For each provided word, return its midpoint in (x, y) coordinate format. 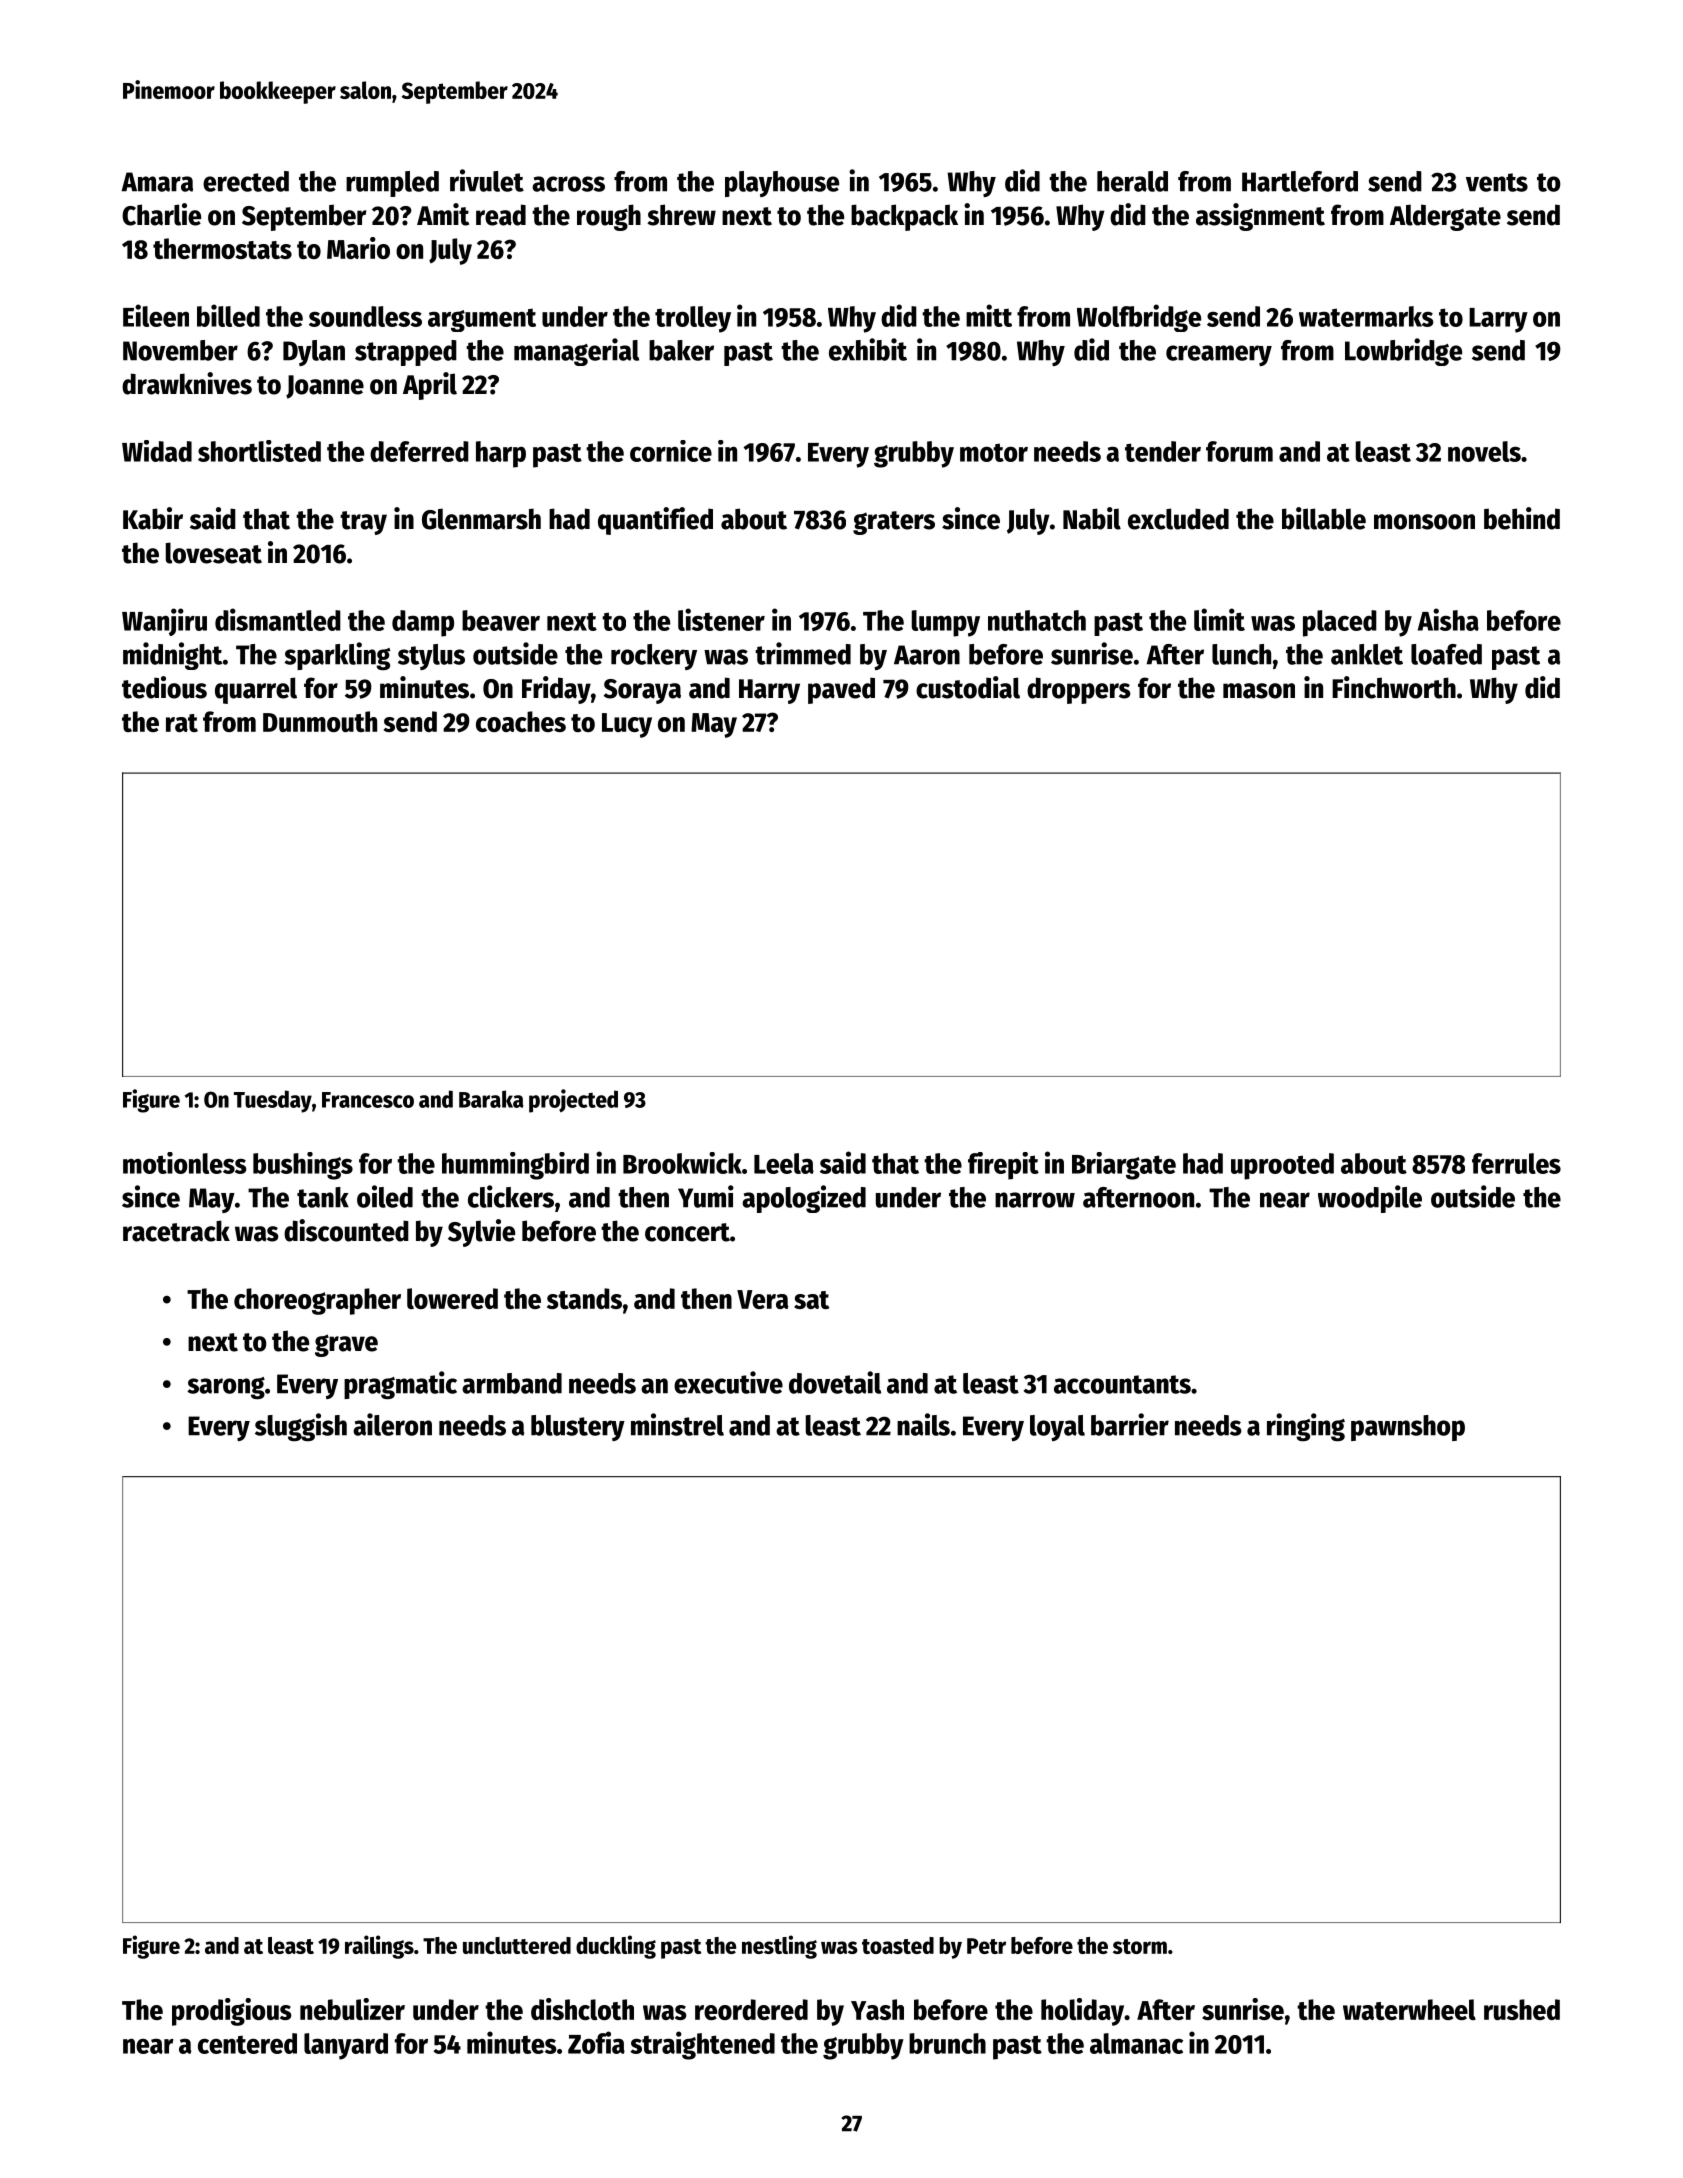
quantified (655, 521)
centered (247, 2043)
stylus (431, 657)
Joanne (325, 387)
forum (1239, 451)
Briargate (1124, 1166)
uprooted (1282, 1166)
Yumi (706, 1196)
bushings (303, 1166)
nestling (779, 1947)
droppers (1079, 690)
